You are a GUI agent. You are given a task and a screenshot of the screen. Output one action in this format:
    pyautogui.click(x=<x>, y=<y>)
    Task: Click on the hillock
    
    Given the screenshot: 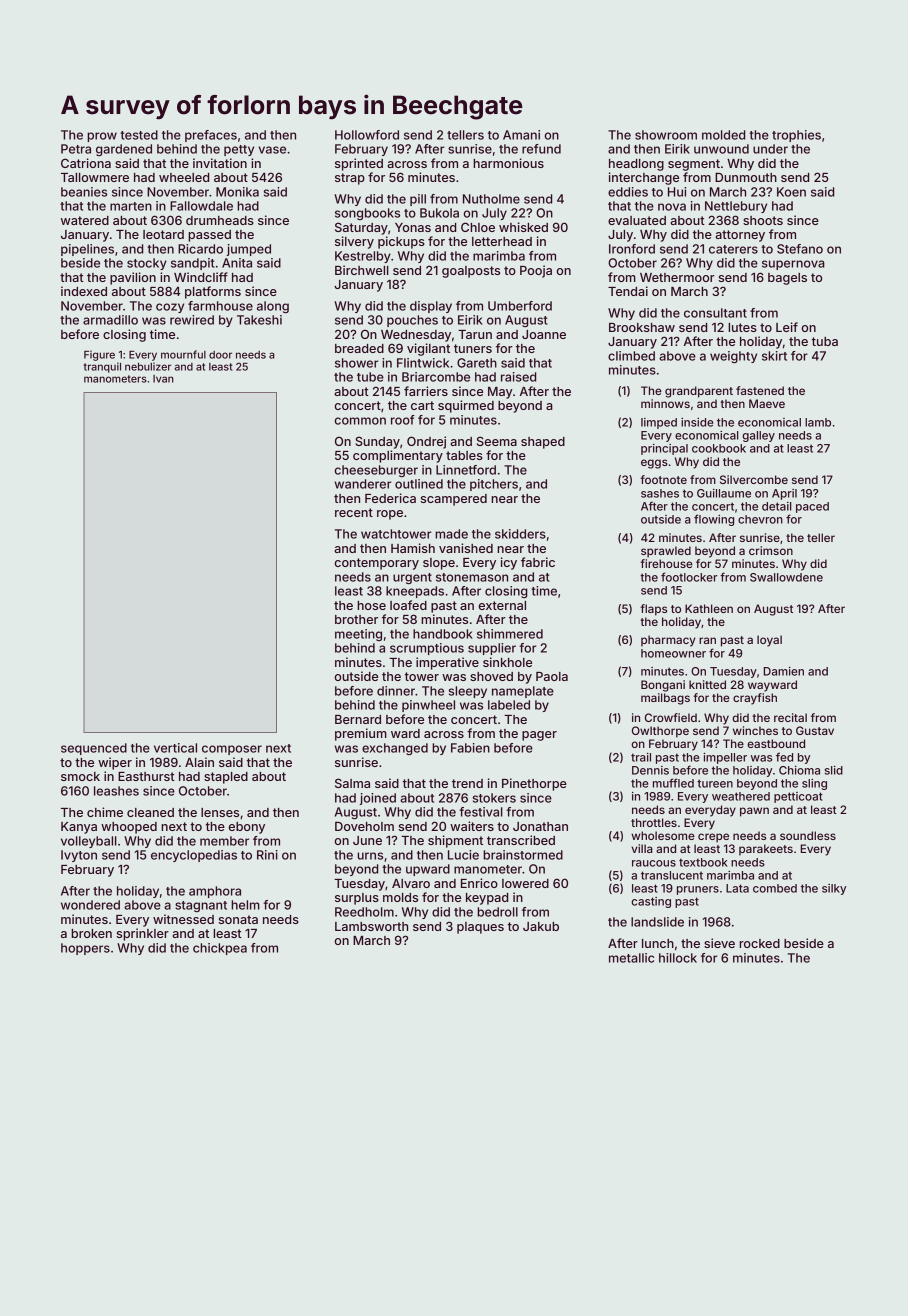 What is the action you would take?
    pyautogui.click(x=678, y=958)
